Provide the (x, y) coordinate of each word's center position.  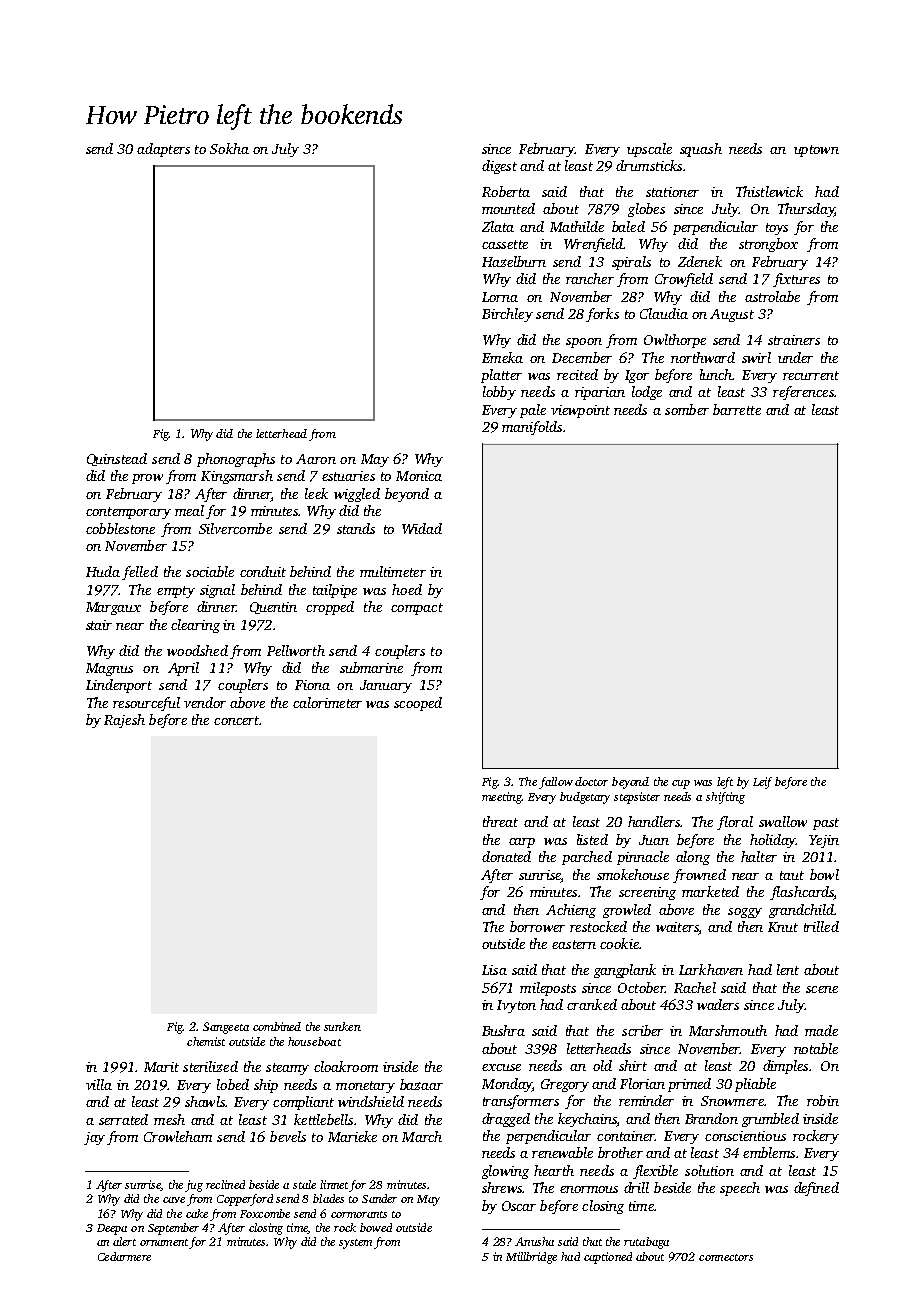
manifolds (532, 428)
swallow (783, 821)
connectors (726, 1257)
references (803, 393)
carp (522, 843)
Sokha (229, 148)
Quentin (273, 608)
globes (646, 210)
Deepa (112, 1229)
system (355, 1244)
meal (189, 510)
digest (499, 167)
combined (277, 1026)
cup (681, 784)
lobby (499, 393)
